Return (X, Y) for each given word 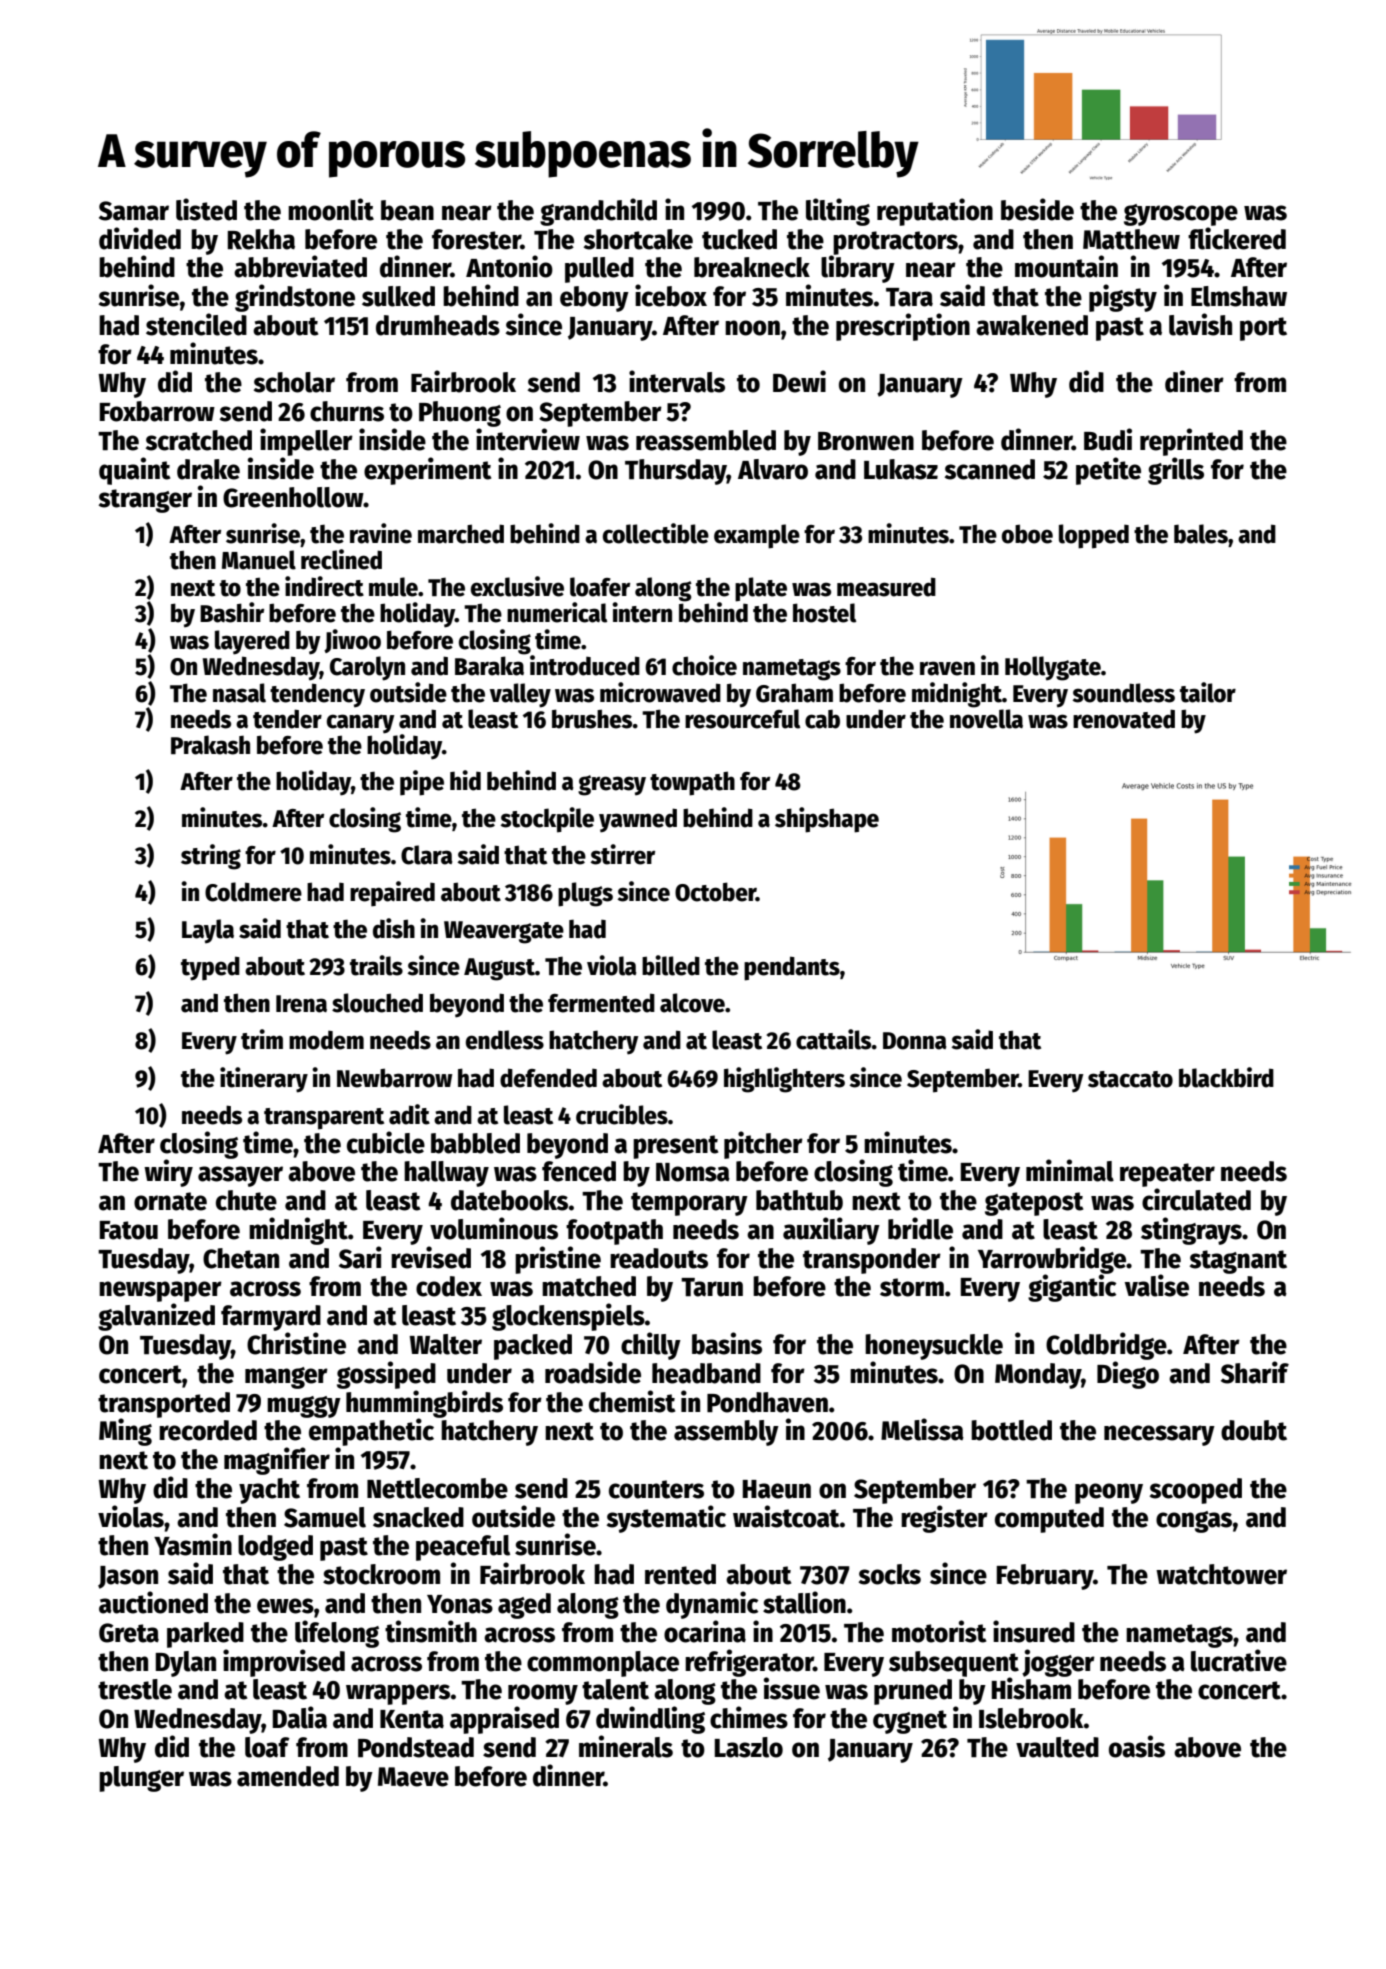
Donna (915, 1041)
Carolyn (367, 668)
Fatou (129, 1230)
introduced (585, 665)
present (675, 1147)
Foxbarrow (157, 411)
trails (376, 965)
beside (1037, 209)
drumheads (438, 325)
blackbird (1226, 1077)
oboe (1027, 534)
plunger (141, 1779)
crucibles (622, 1114)
